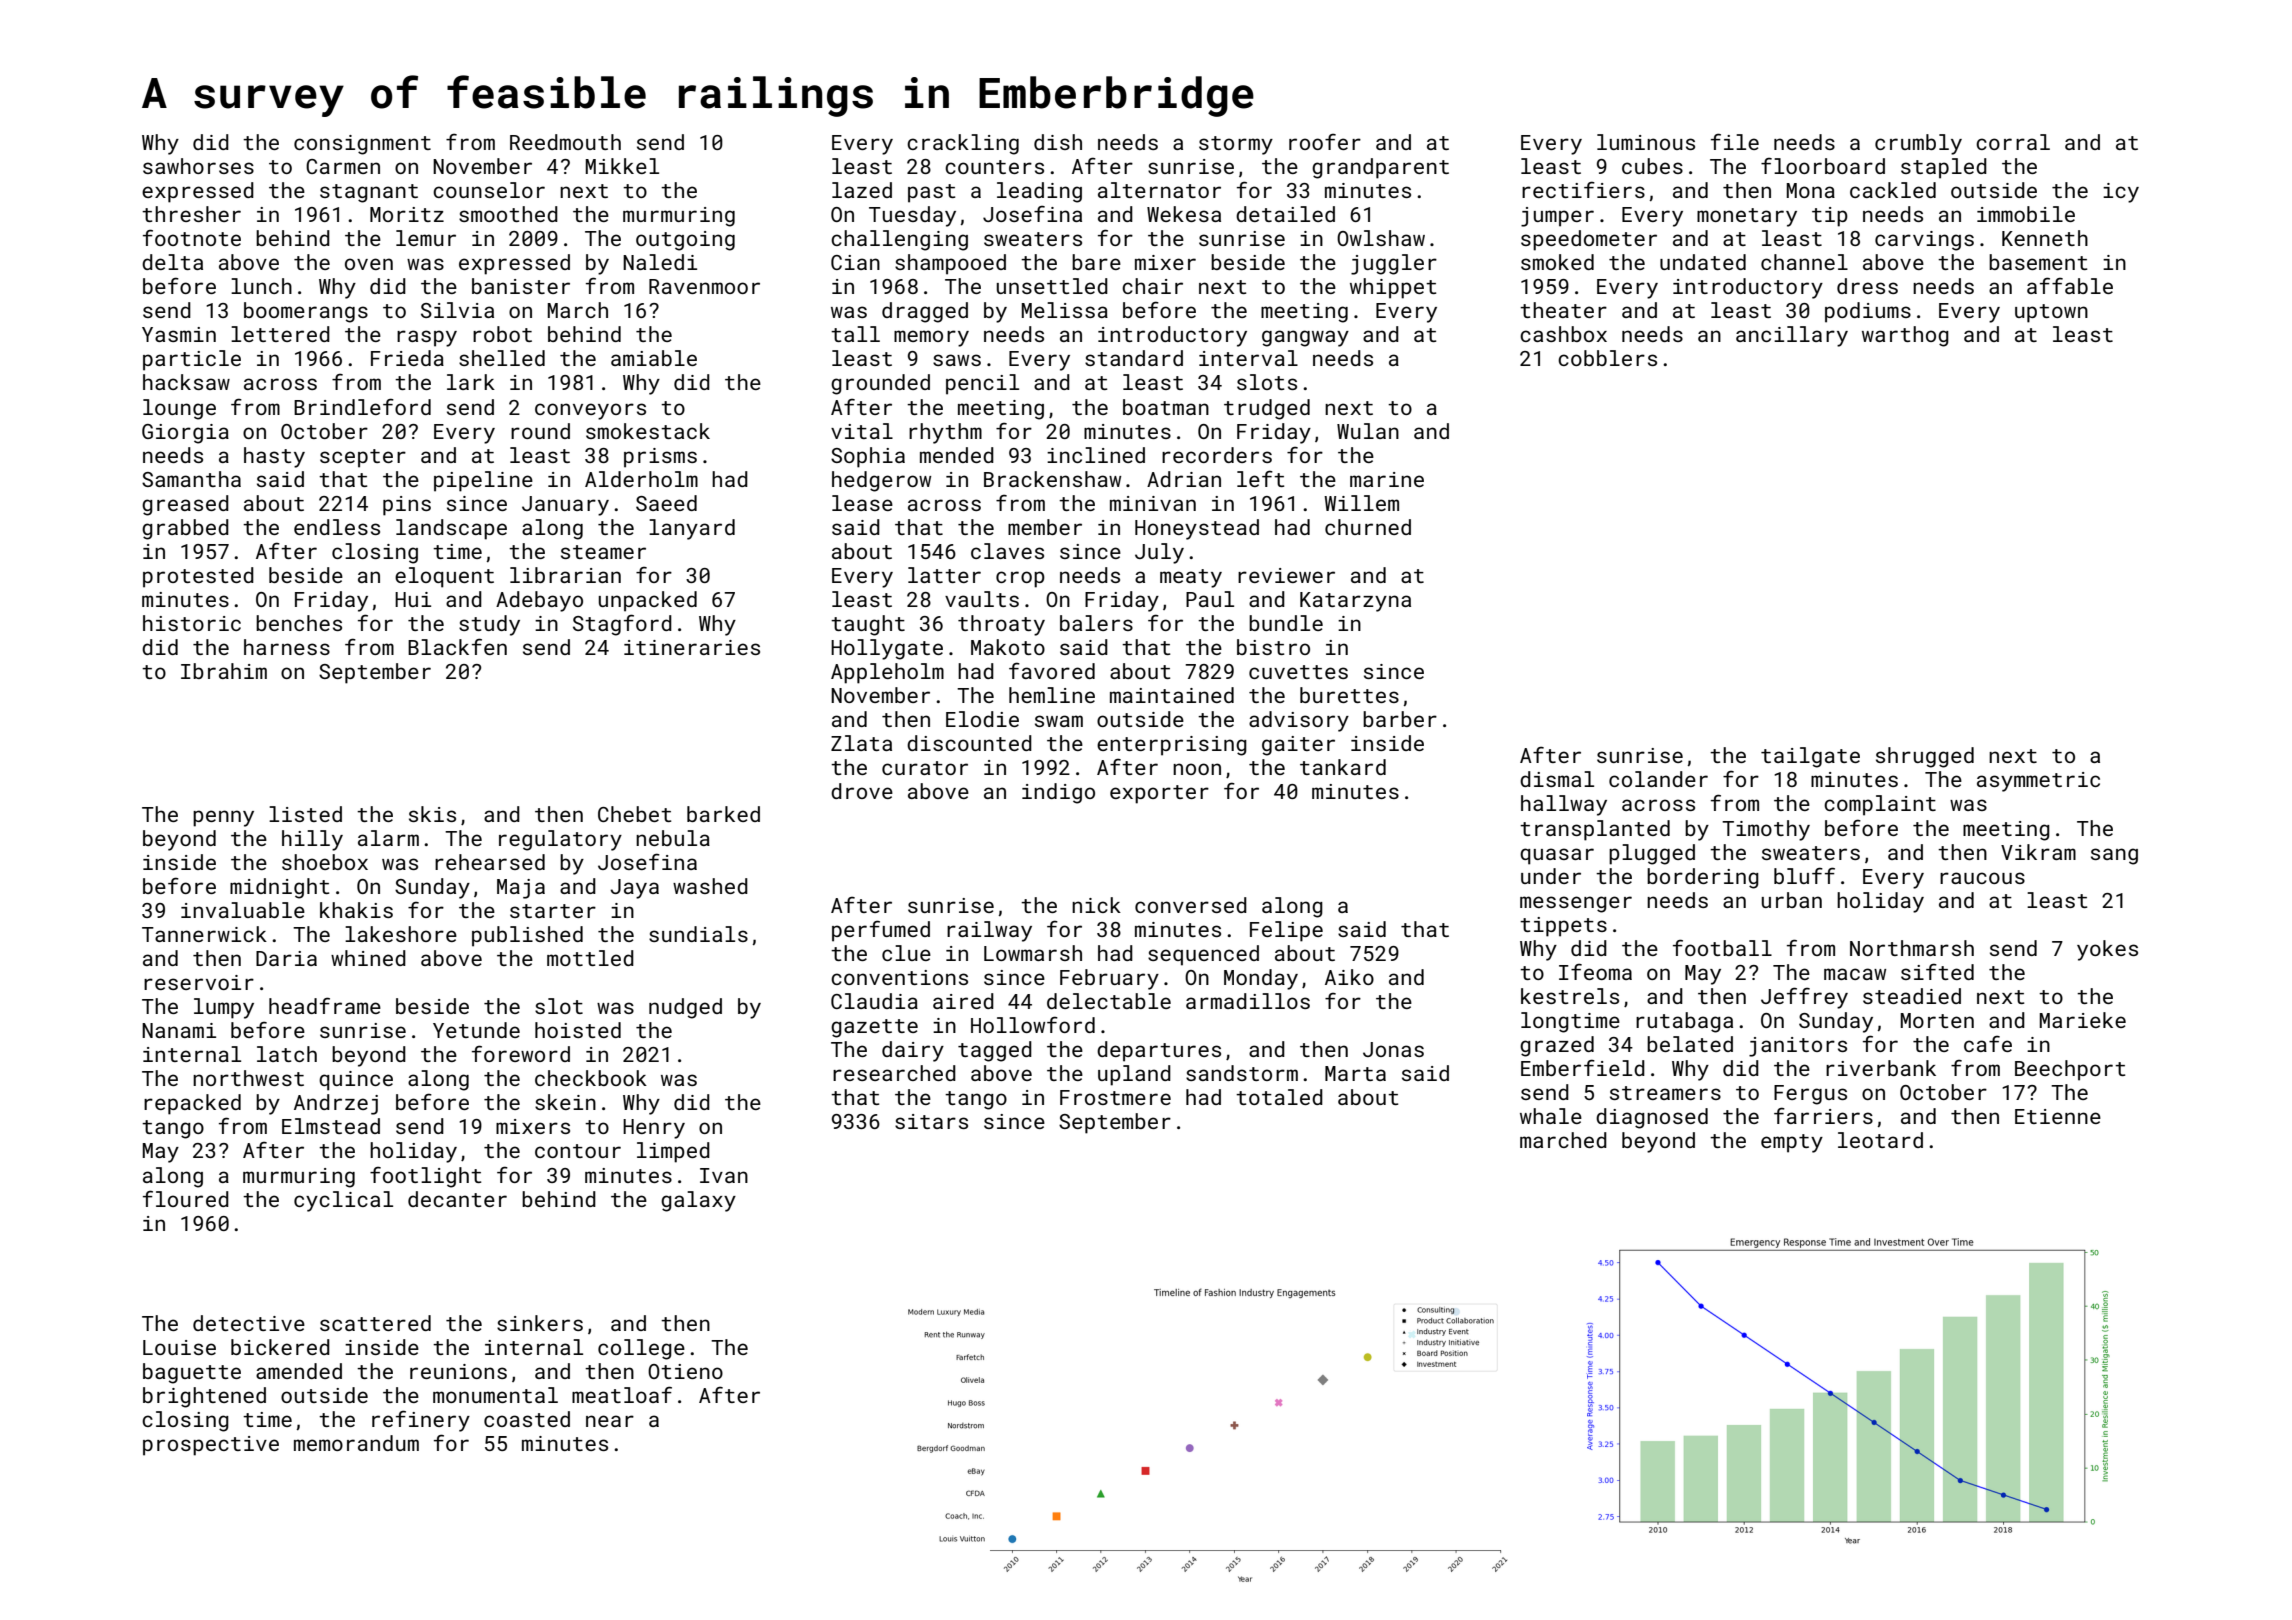  I want to click on Nanami, so click(179, 1030).
